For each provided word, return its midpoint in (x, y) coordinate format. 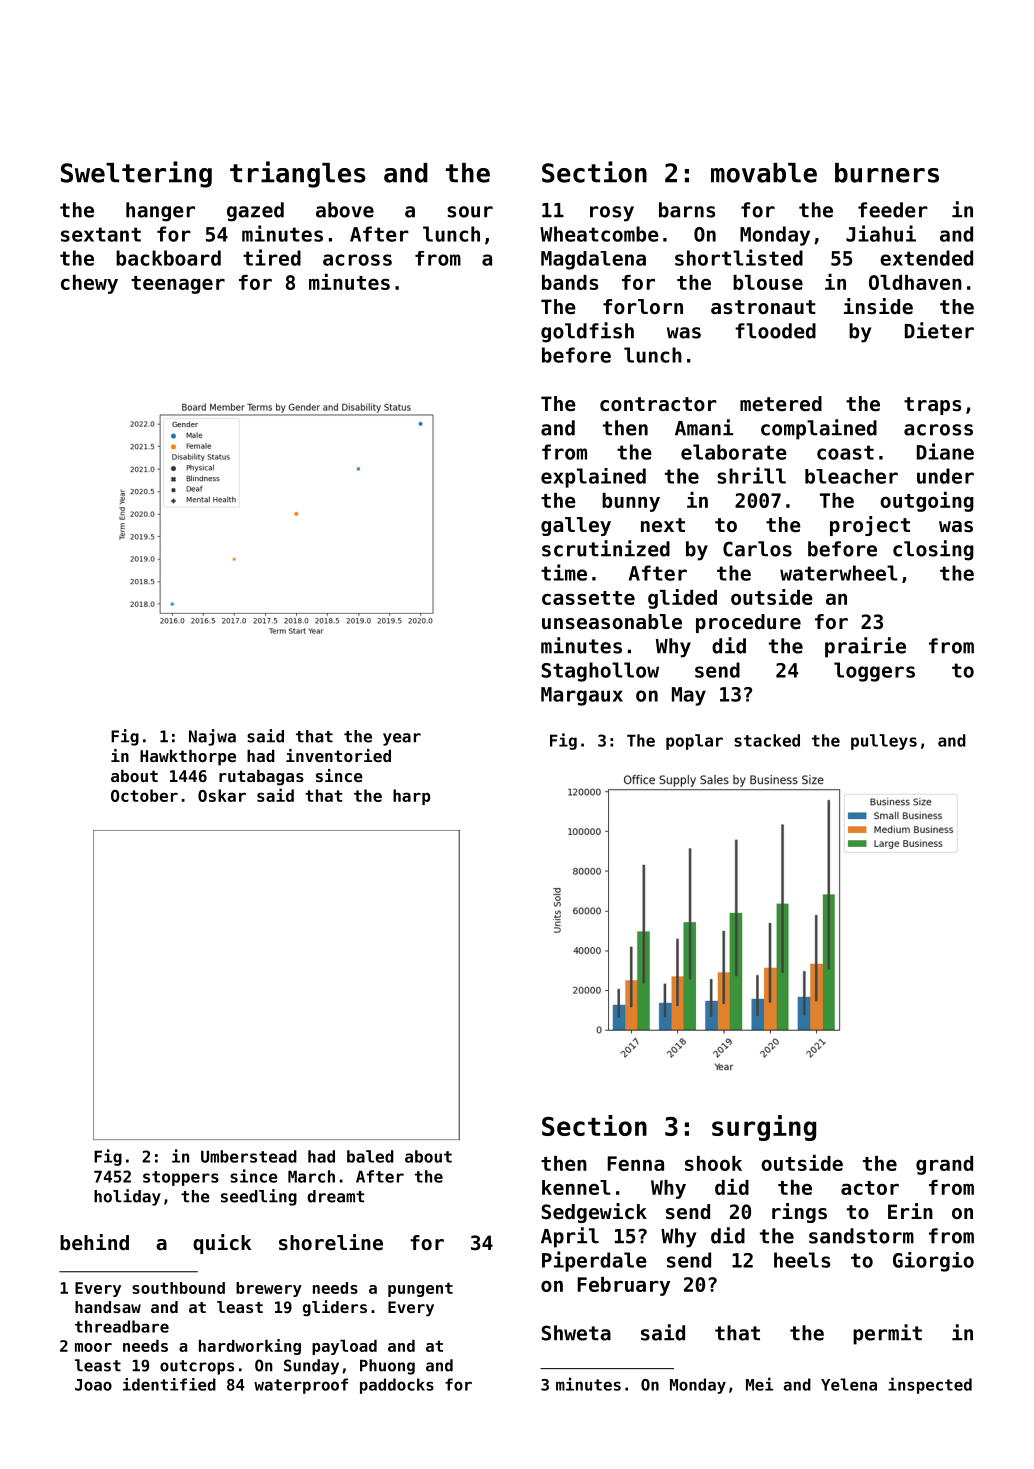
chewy (89, 284)
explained (593, 478)
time (564, 572)
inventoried (338, 755)
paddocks (397, 1386)
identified (169, 1384)
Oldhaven (915, 282)
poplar (694, 742)
